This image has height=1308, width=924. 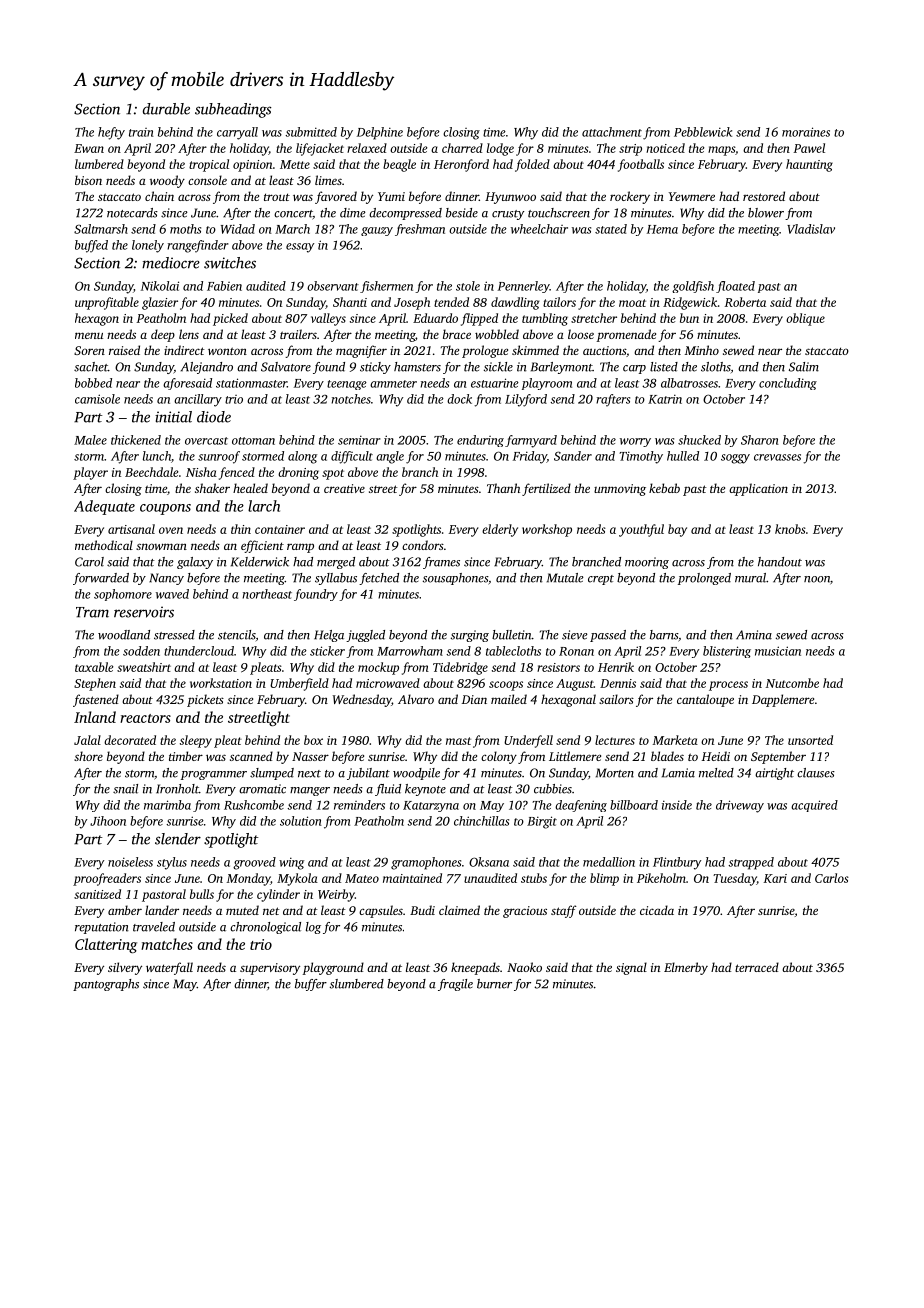 I want to click on pickets, so click(x=205, y=700).
